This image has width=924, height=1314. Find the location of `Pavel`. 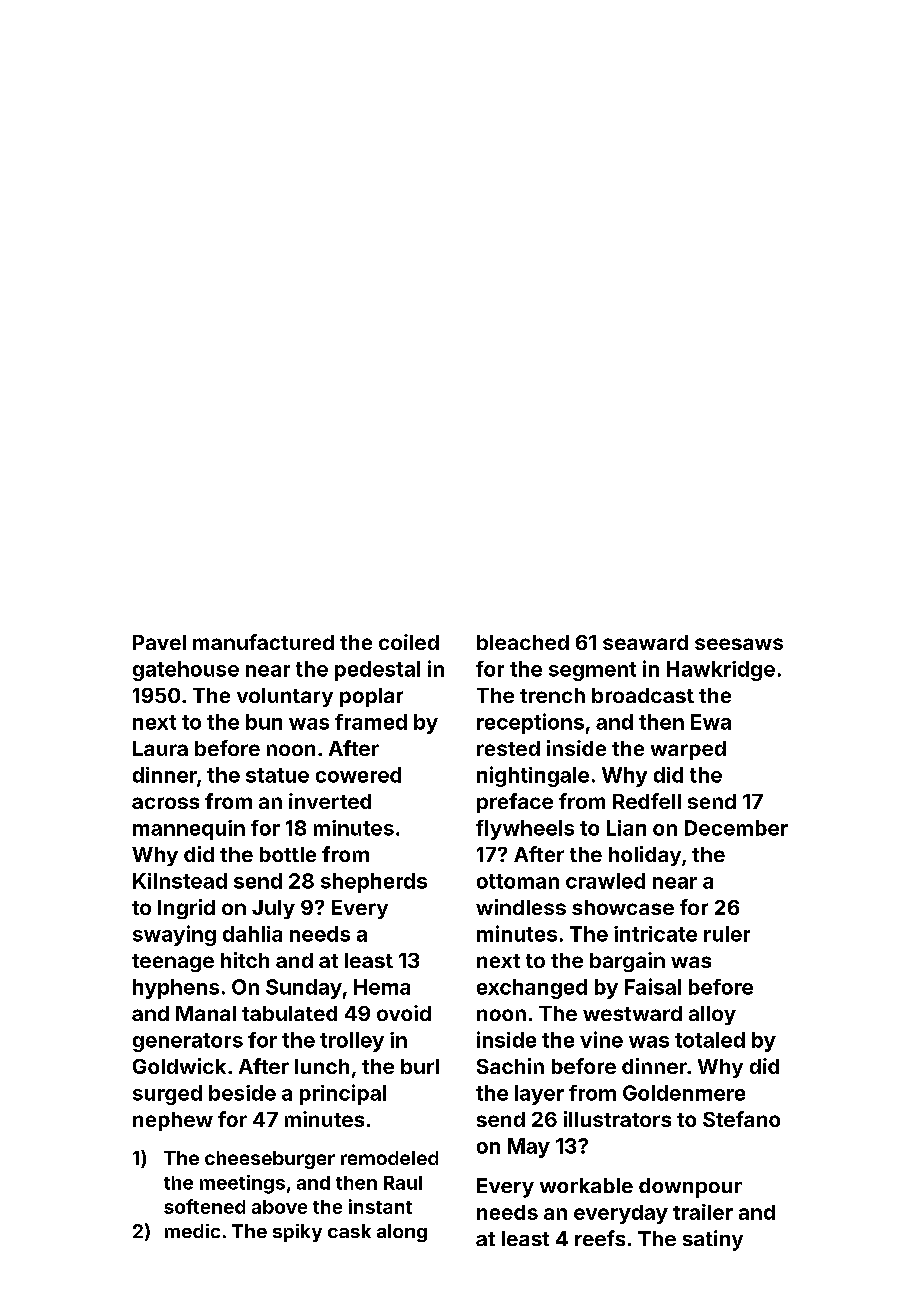

Pavel is located at coordinates (159, 642).
